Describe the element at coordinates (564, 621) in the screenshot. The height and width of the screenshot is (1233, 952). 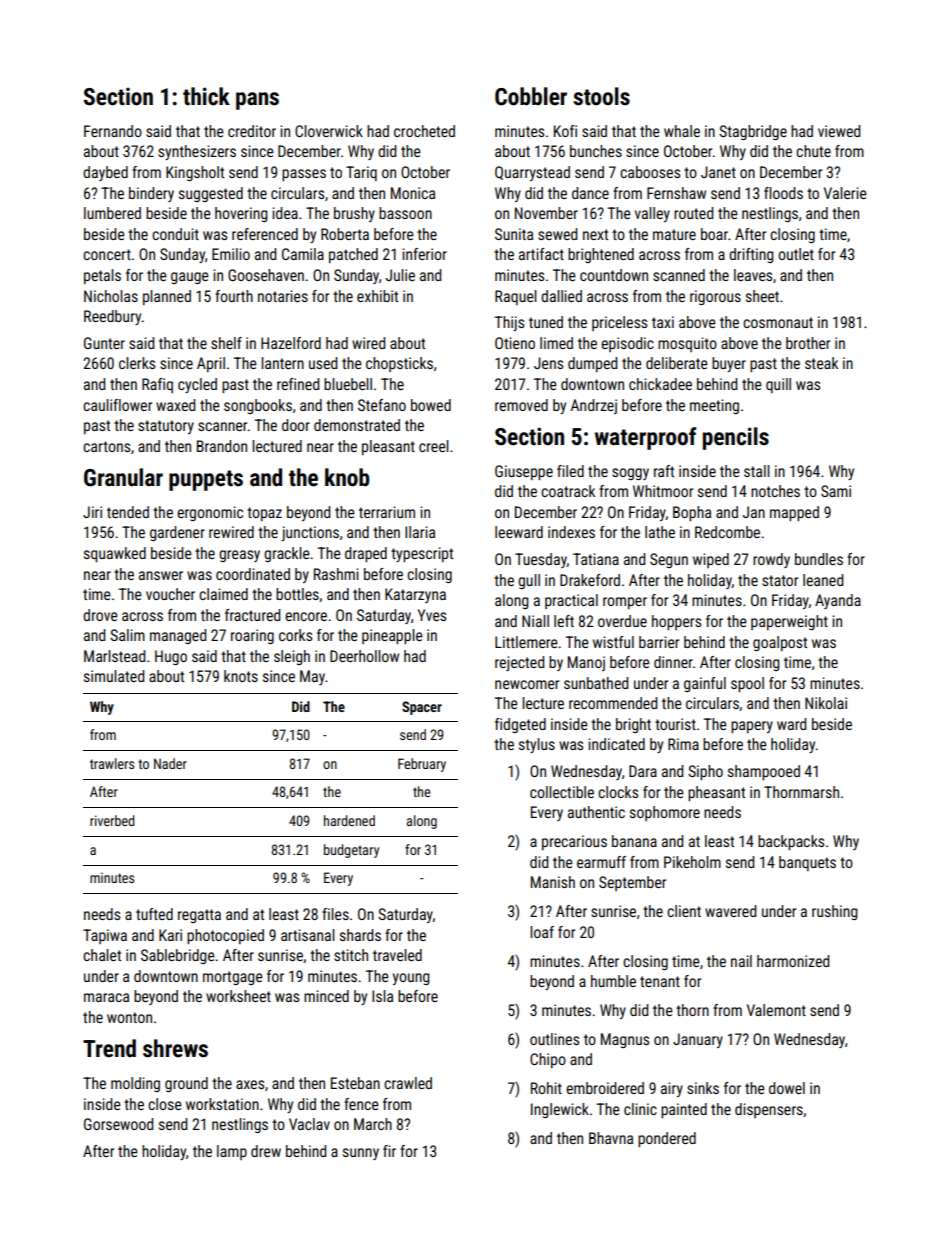
I see `left` at that location.
